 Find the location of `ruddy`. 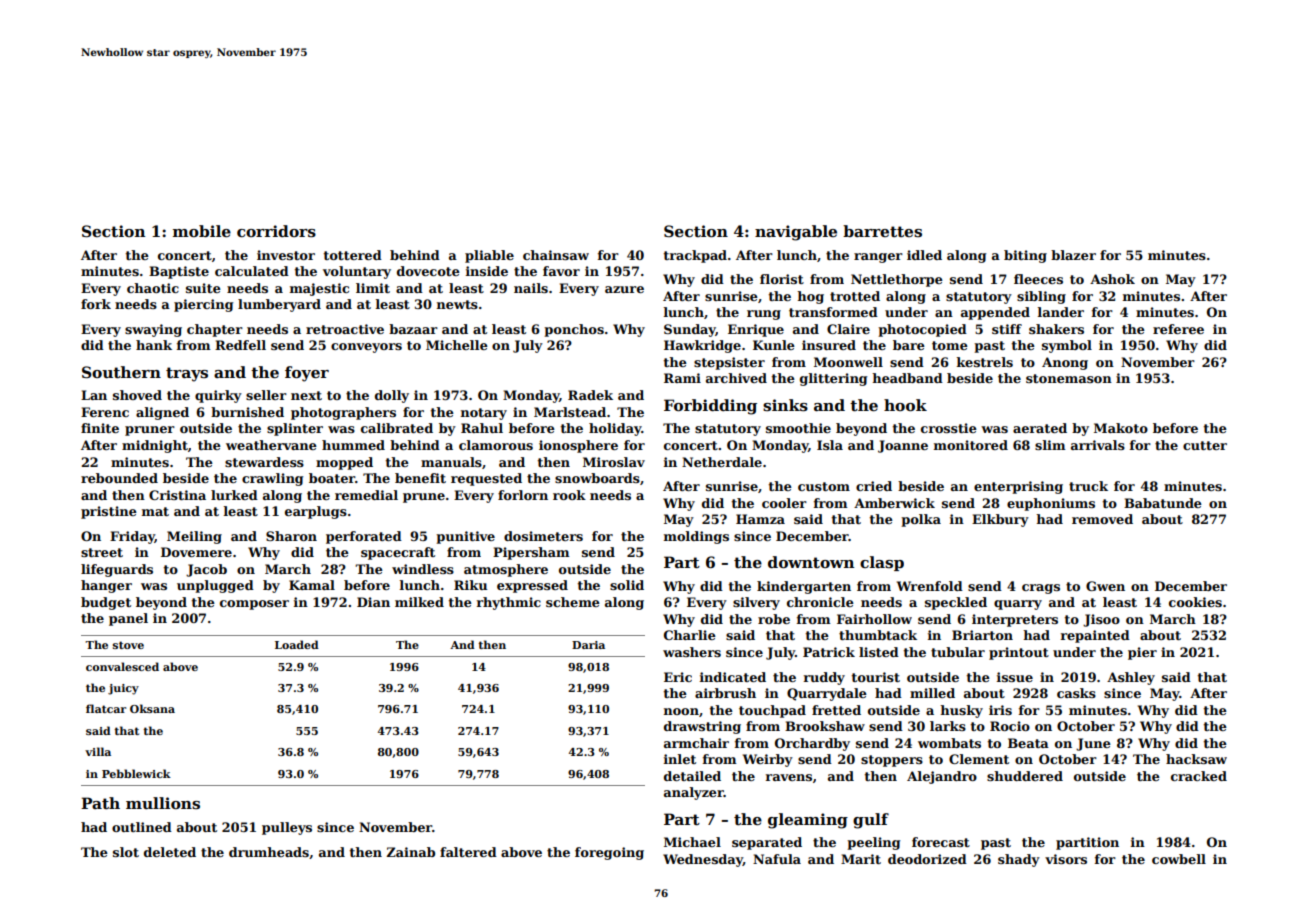

ruddy is located at coordinates (824, 678).
